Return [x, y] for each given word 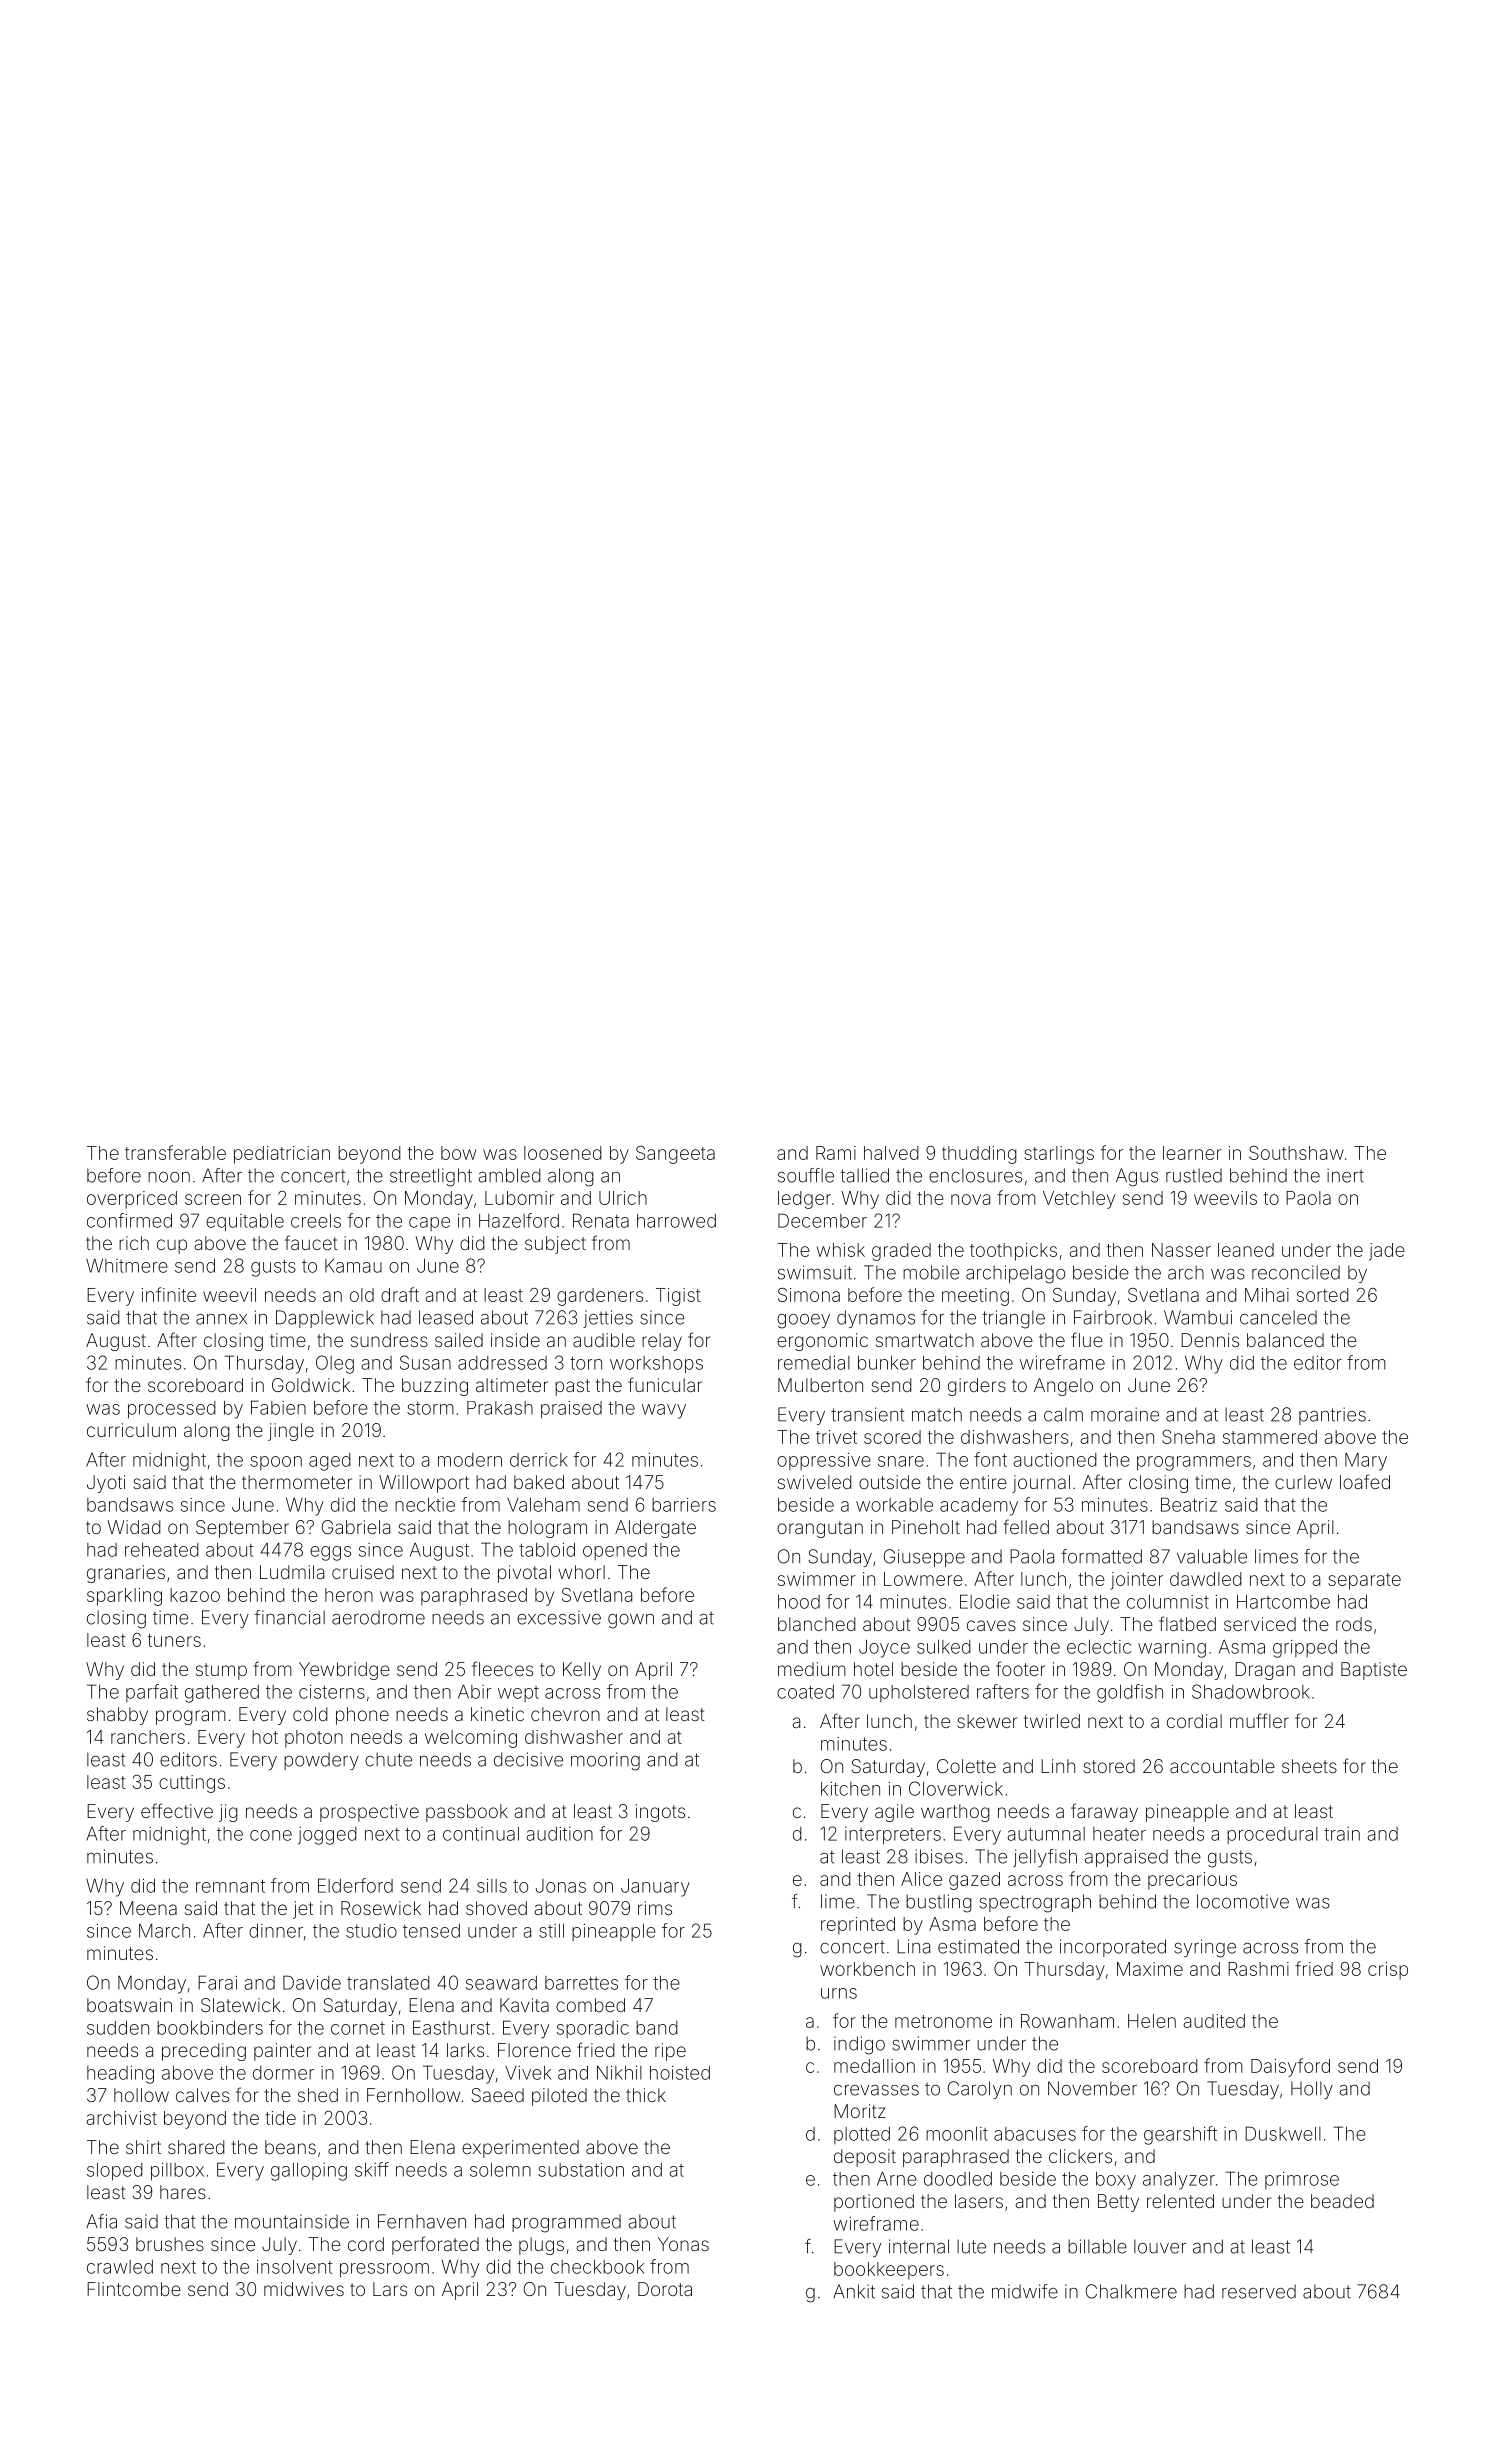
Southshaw [1296, 1153]
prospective [369, 1813]
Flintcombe [134, 2289]
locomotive [1243, 1901]
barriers [684, 1505]
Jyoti [106, 1484]
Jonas [561, 1886]
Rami [836, 1153]
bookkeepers [889, 2271]
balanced [1285, 1340]
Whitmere [127, 1266]
